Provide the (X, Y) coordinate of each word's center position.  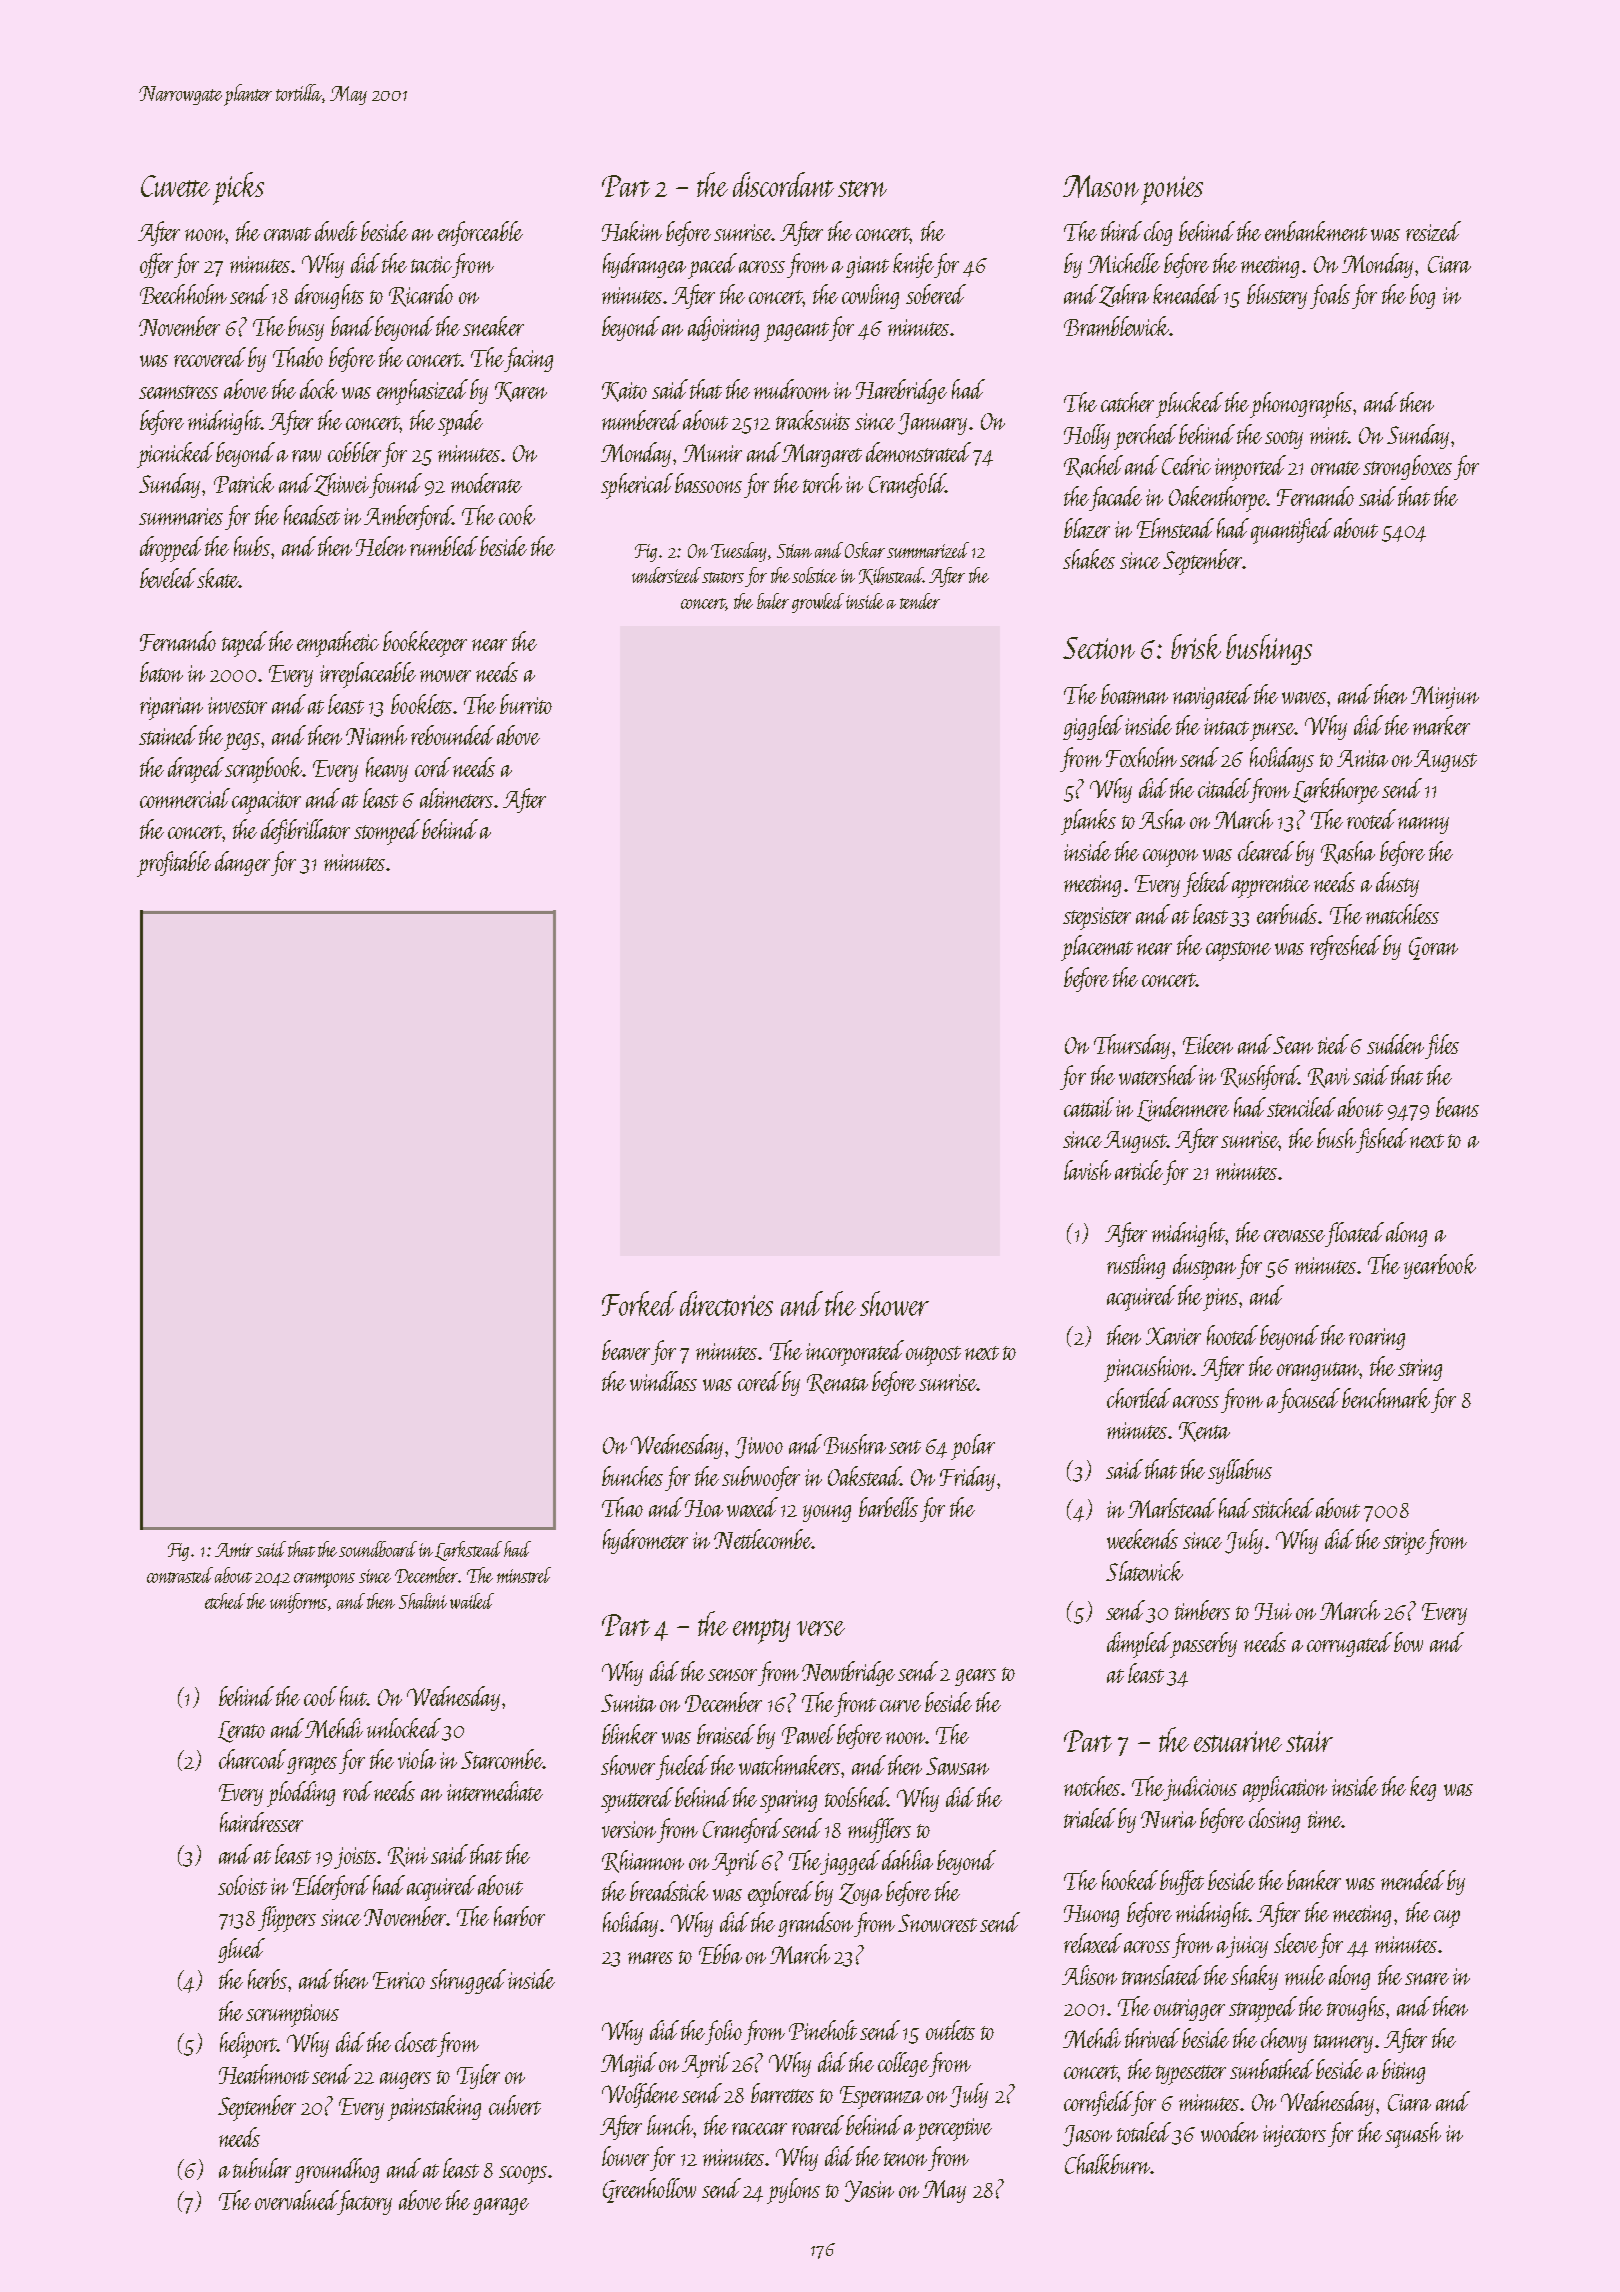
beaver (626, 1350)
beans (1457, 1107)
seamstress (178, 392)
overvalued (296, 2200)
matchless (1402, 914)
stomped (387, 832)
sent (905, 1447)
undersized (667, 575)
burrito (526, 704)
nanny (1423, 825)
